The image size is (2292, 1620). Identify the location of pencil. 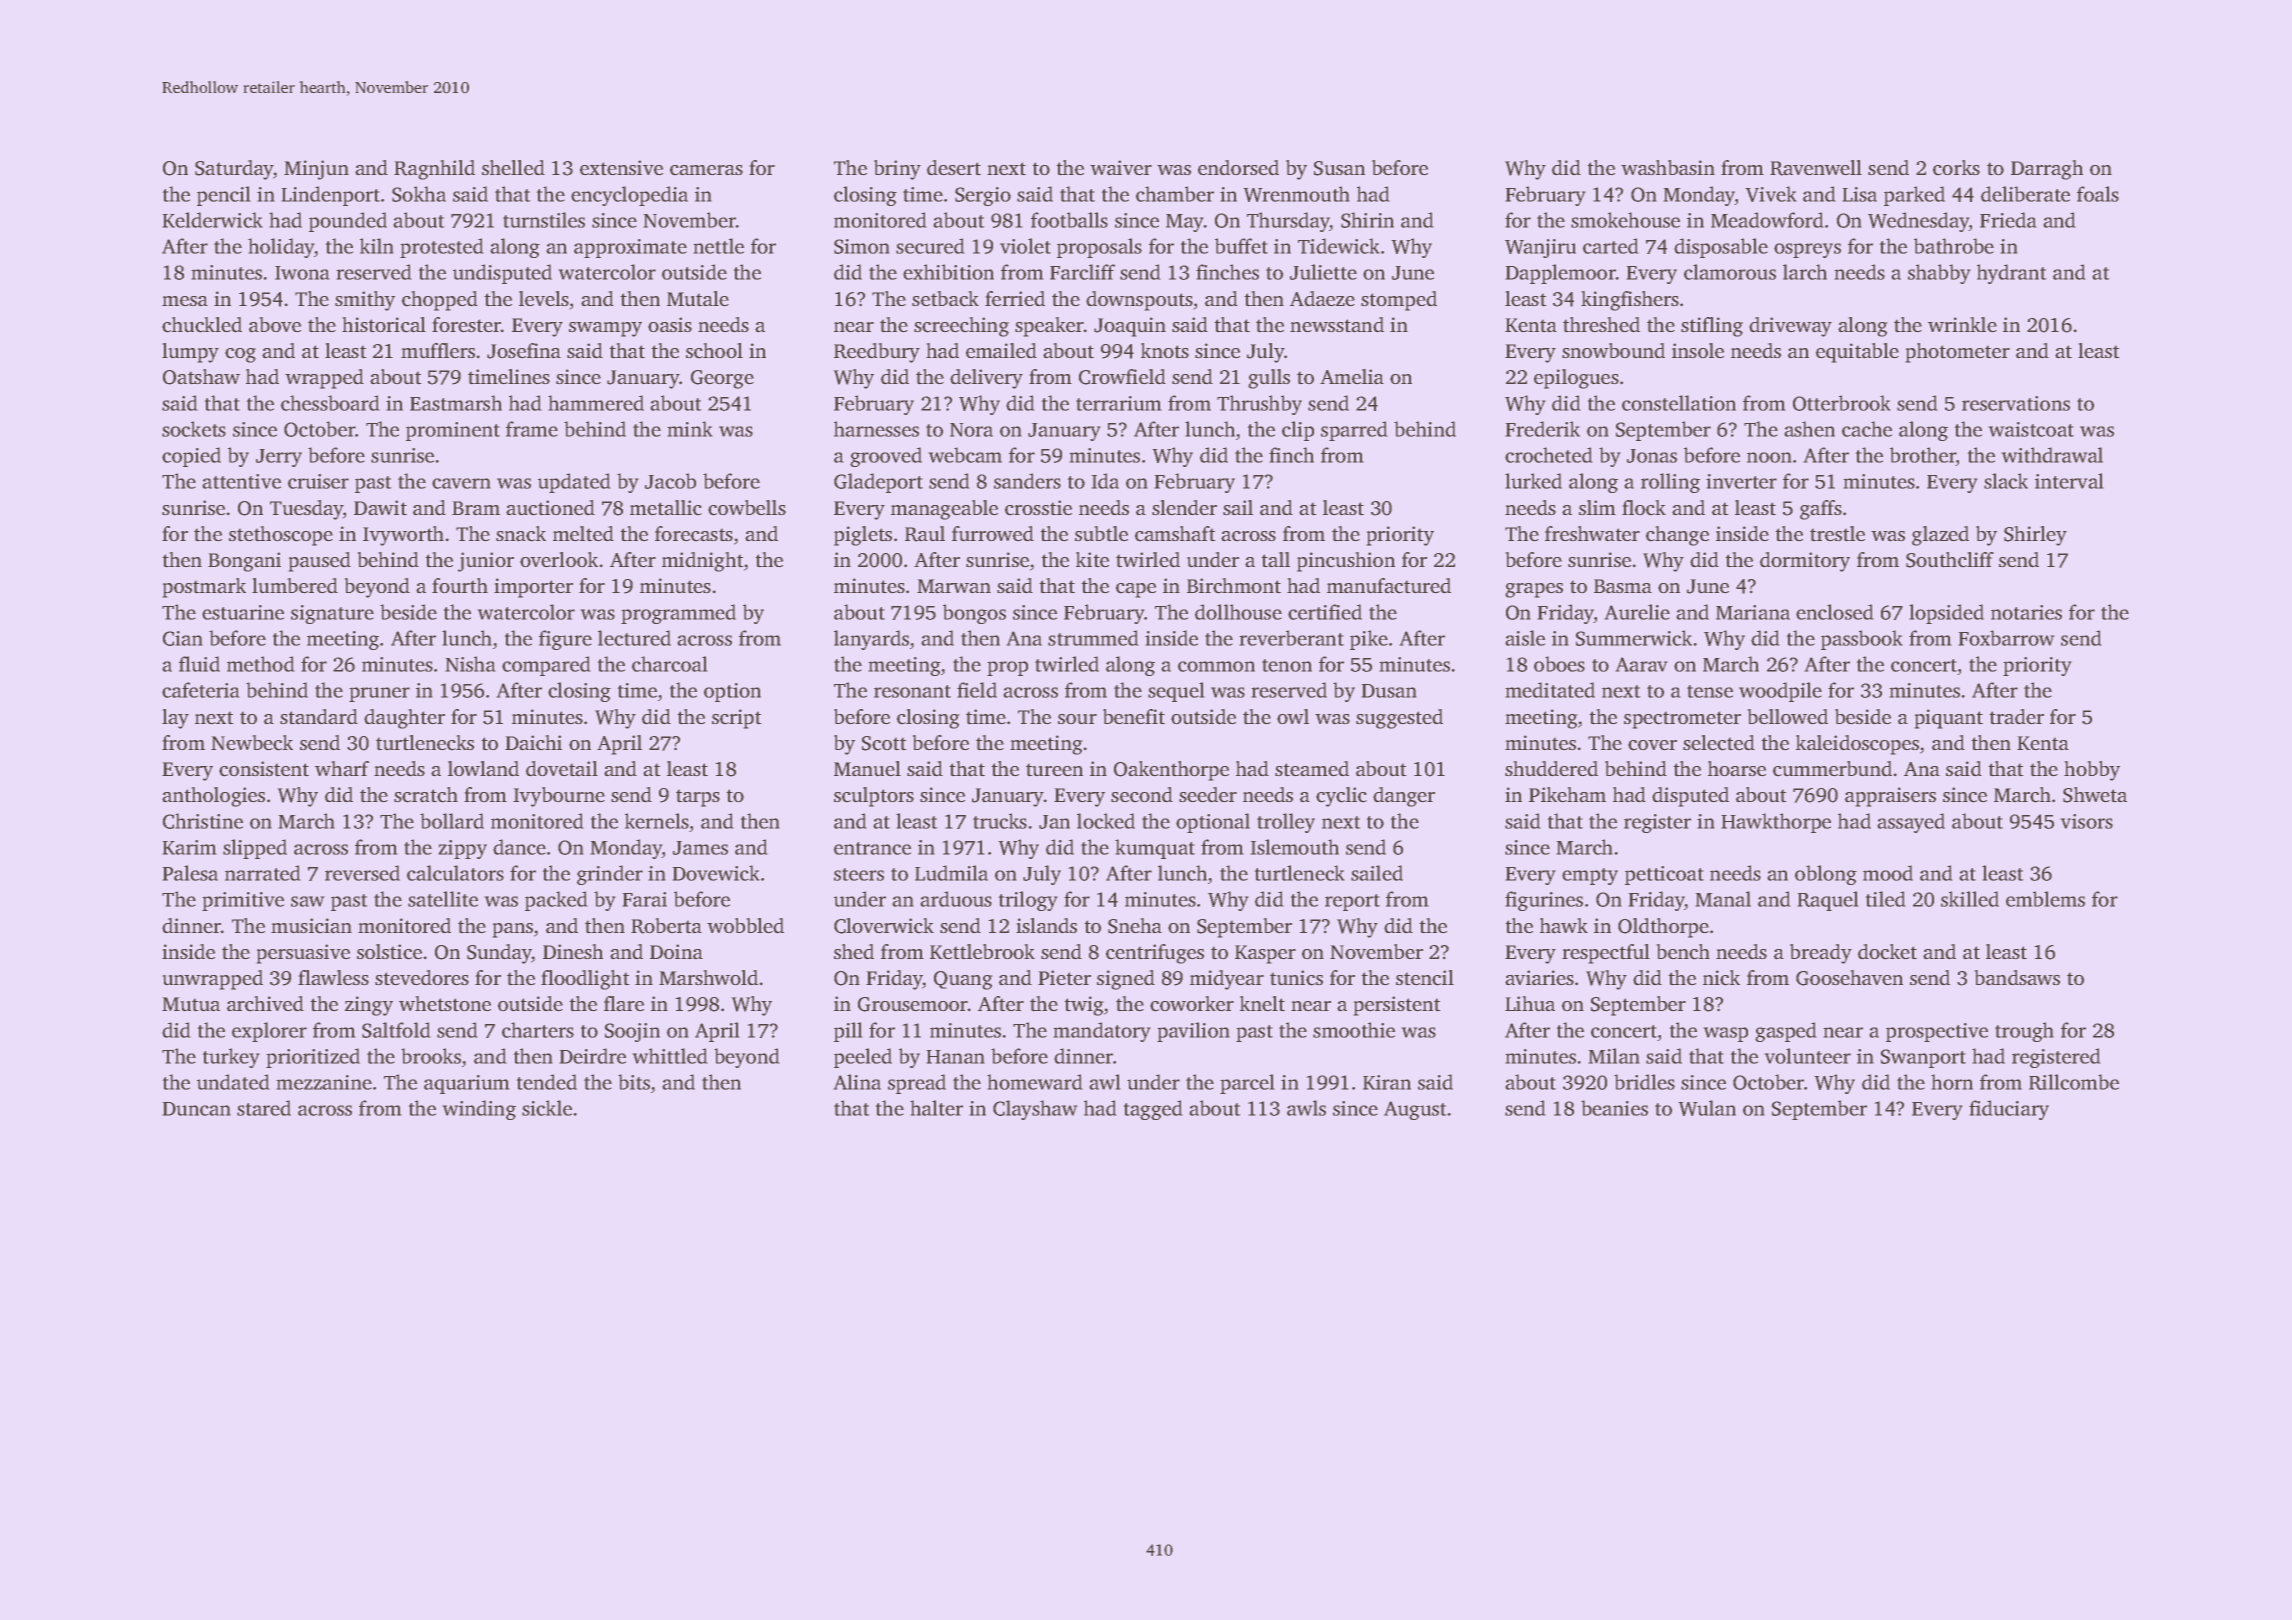
(223, 196).
